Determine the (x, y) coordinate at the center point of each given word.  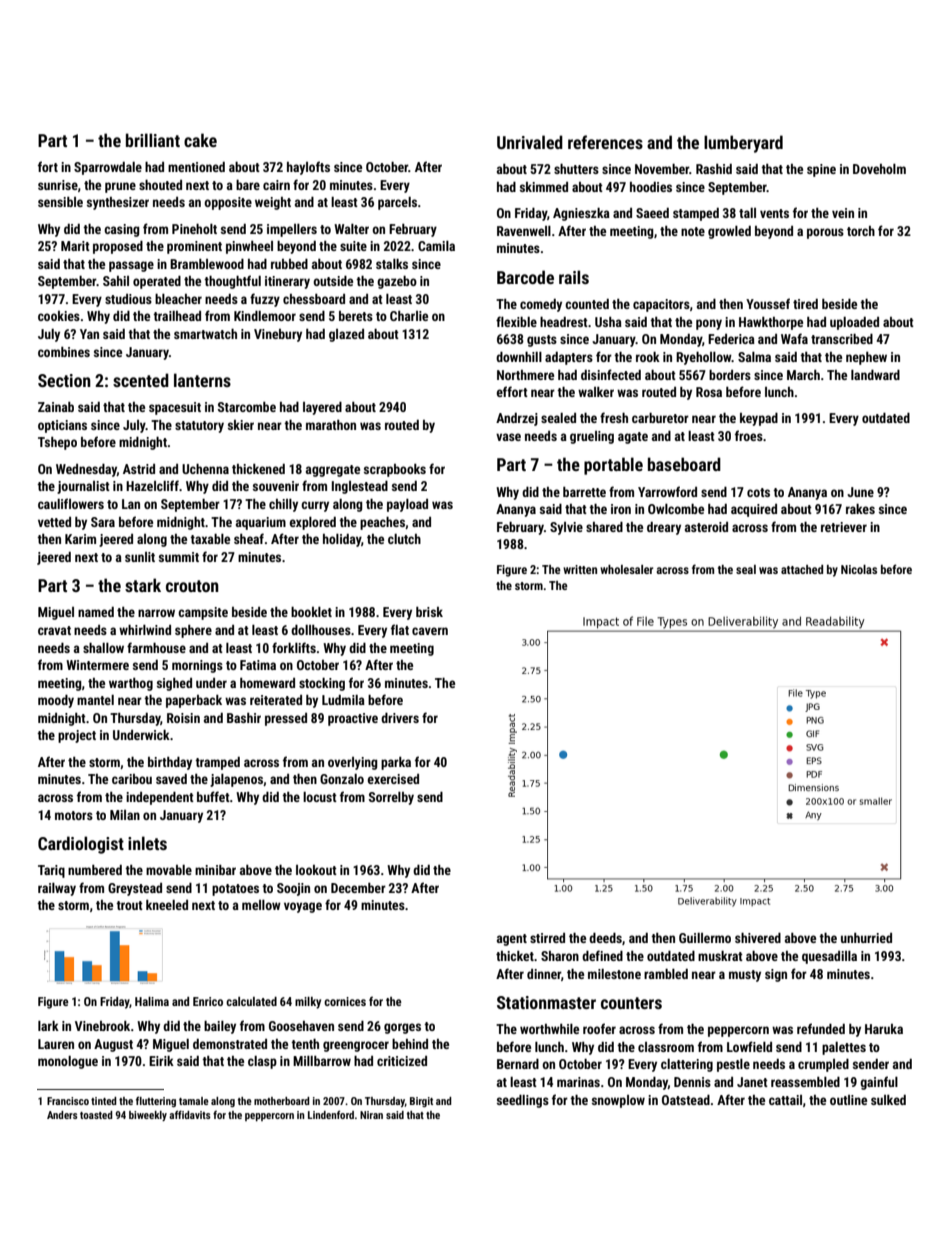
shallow (103, 648)
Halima (152, 1001)
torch (861, 231)
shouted (160, 185)
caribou (132, 779)
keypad (759, 419)
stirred (547, 938)
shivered (758, 938)
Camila (436, 246)
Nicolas (859, 569)
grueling (592, 437)
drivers (400, 718)
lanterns (202, 380)
